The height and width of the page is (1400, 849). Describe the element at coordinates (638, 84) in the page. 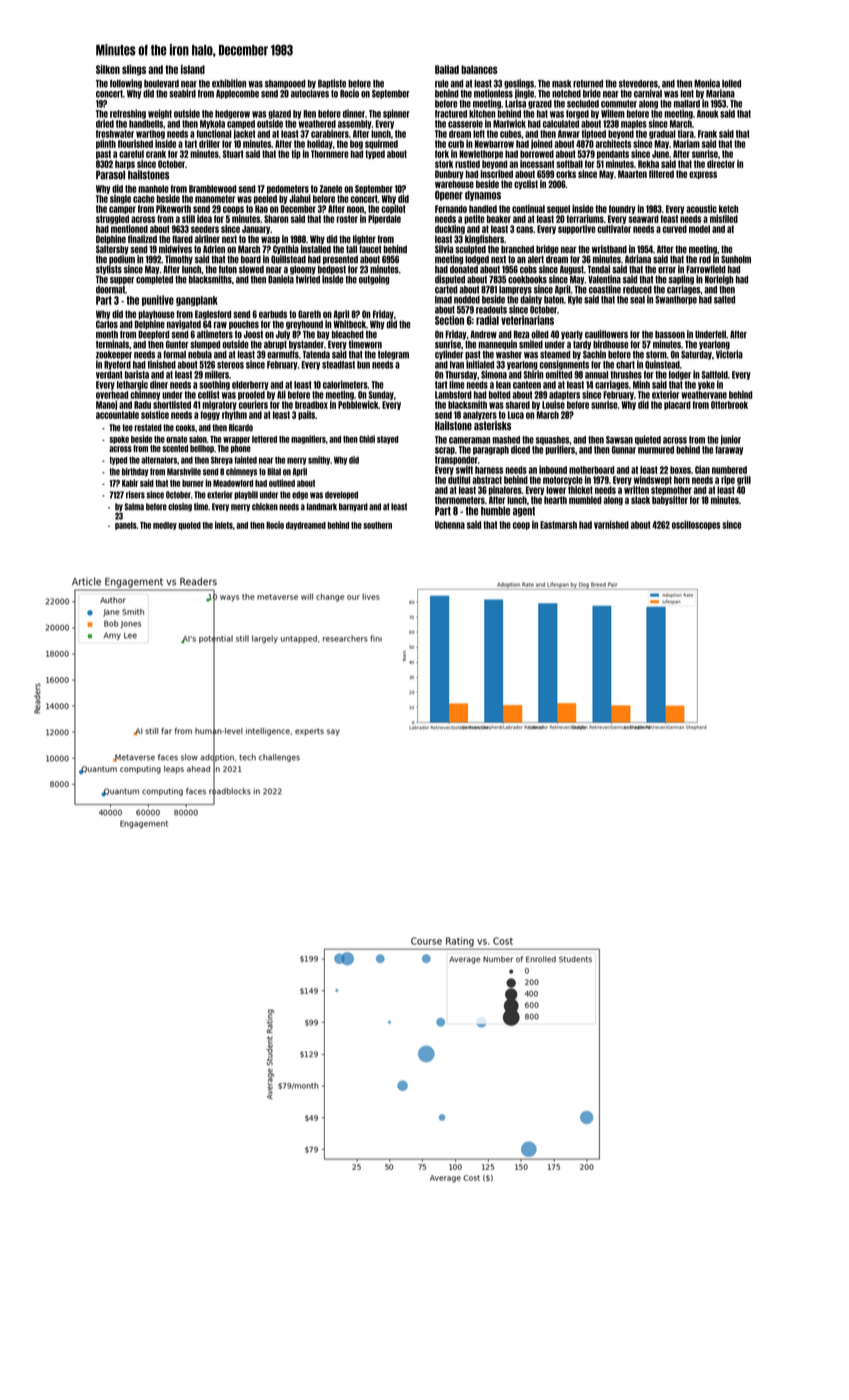

I see `stevedores` at that location.
